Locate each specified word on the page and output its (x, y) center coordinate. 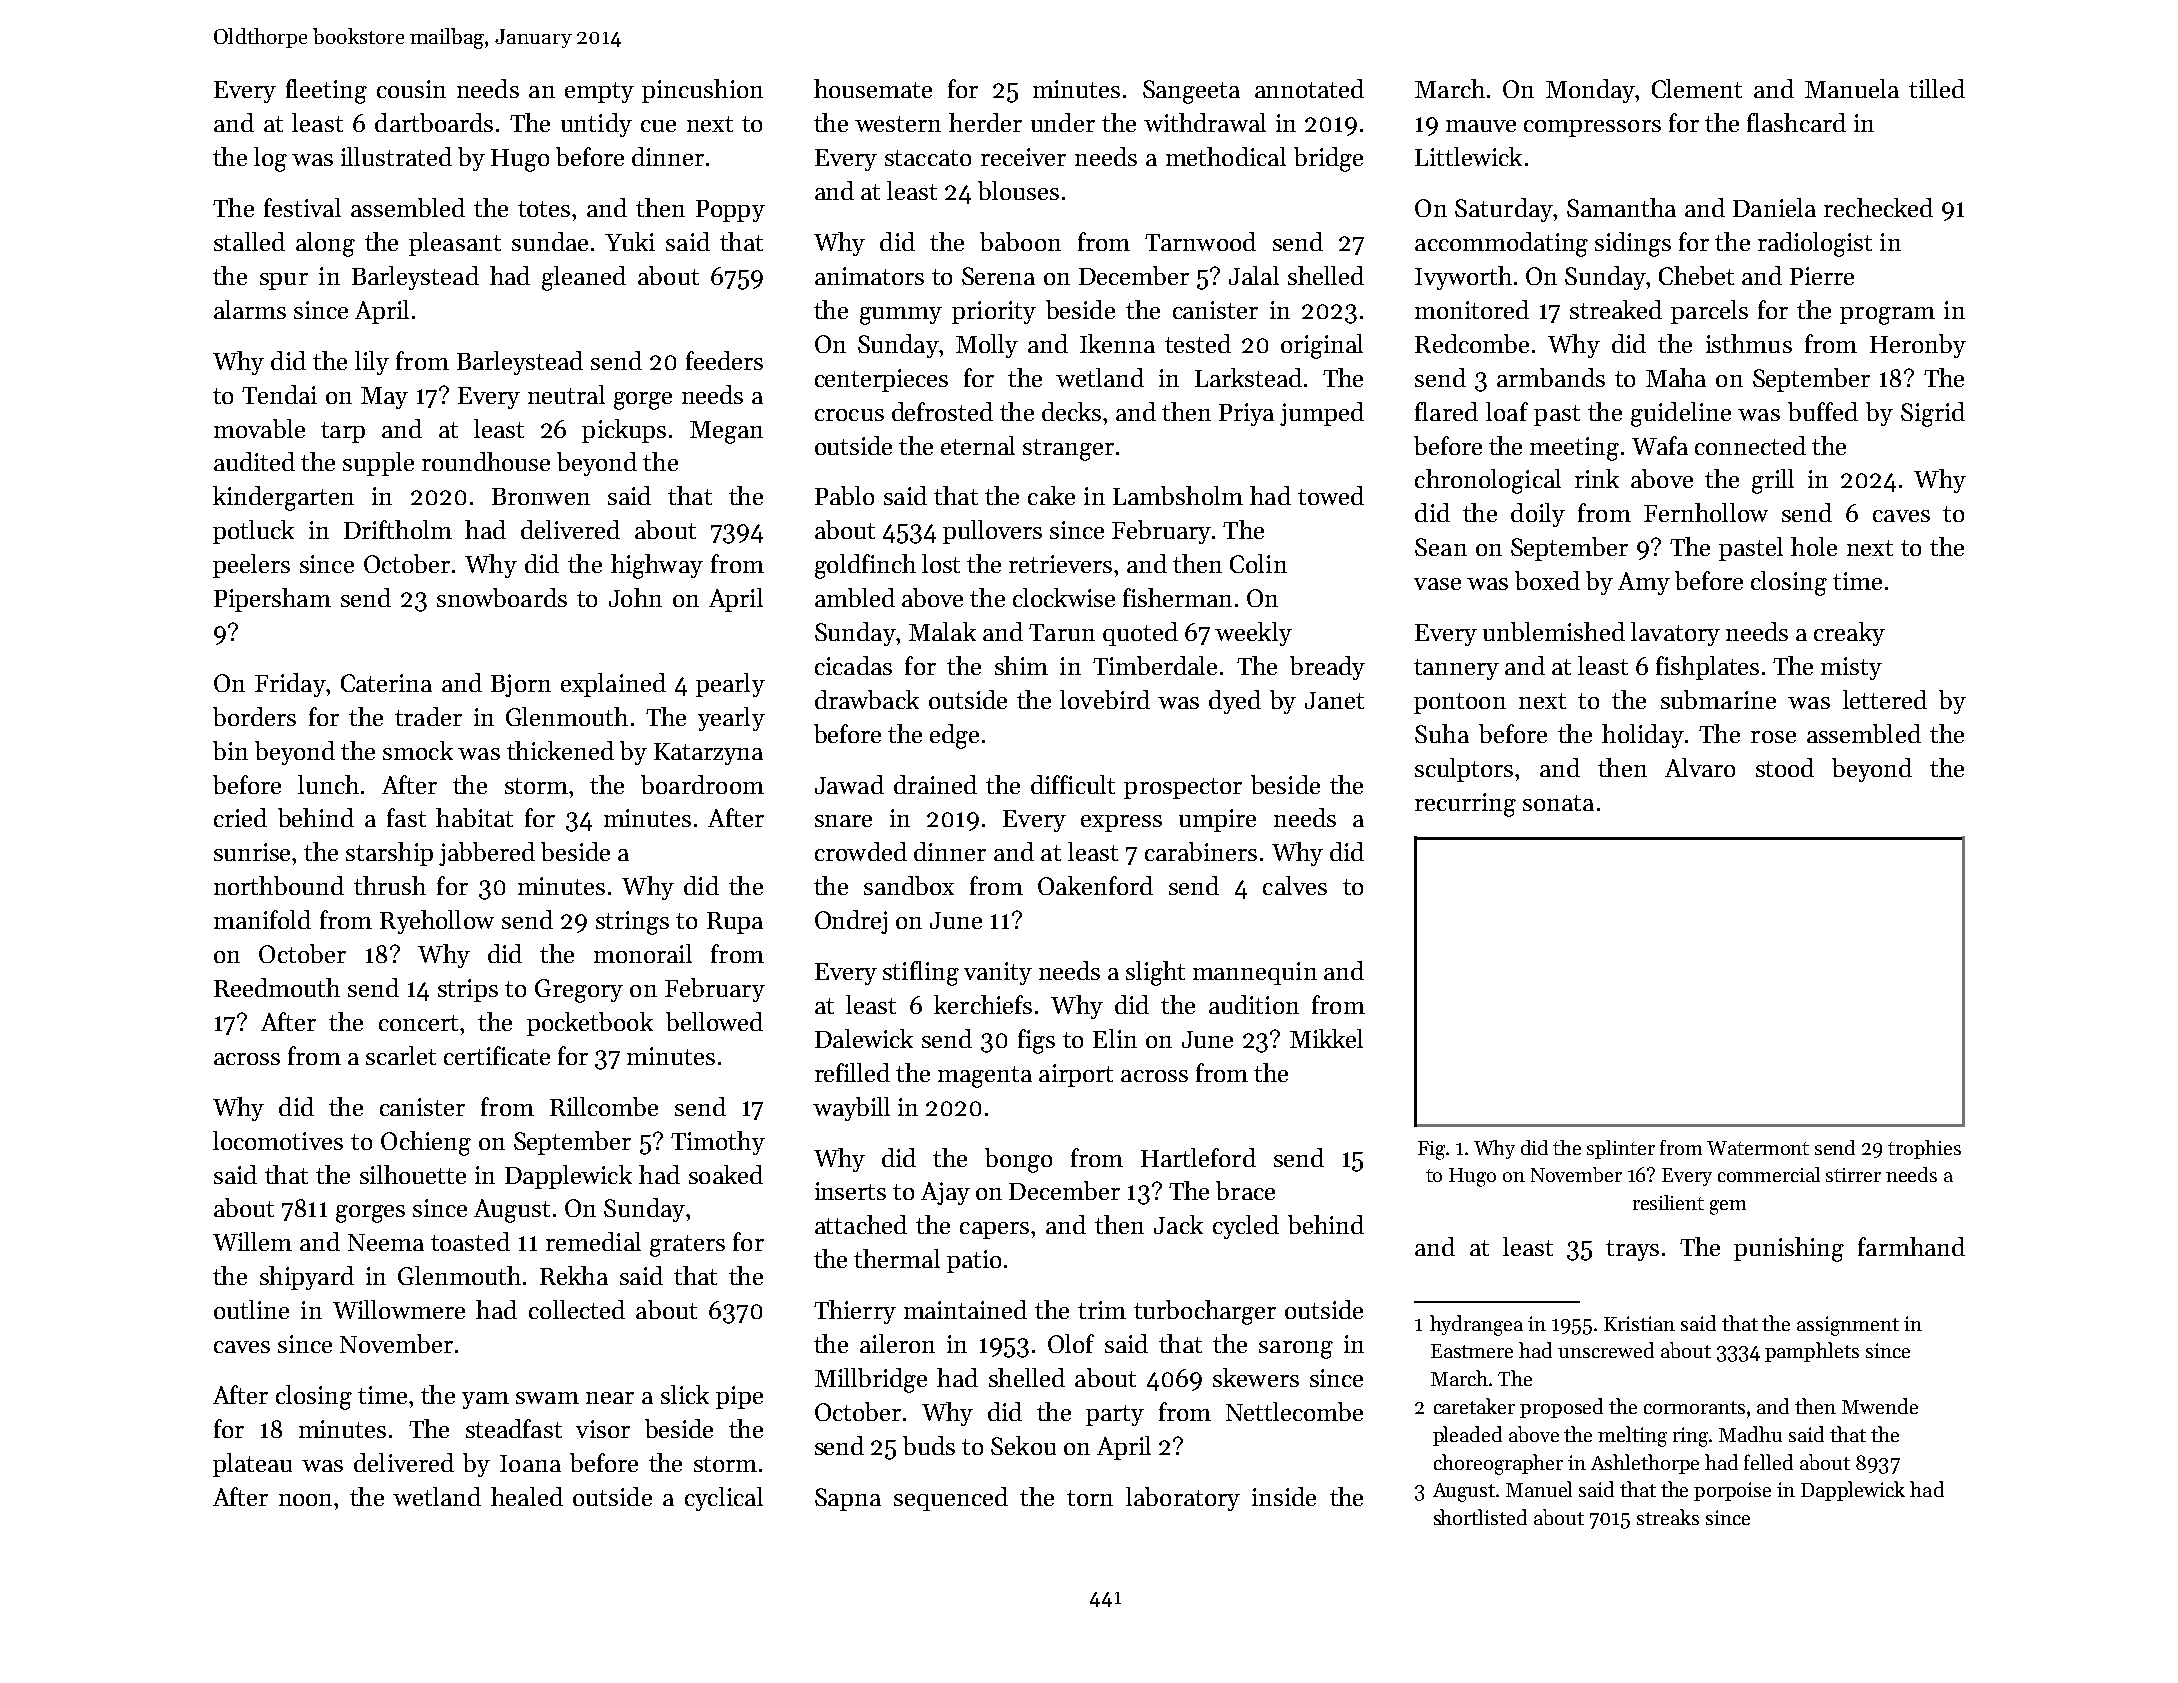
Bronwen (541, 496)
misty (1851, 668)
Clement (1697, 88)
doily (1538, 515)
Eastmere (1472, 1351)
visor (603, 1429)
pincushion (702, 91)
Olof (1071, 1343)
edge (954, 736)
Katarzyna (708, 754)
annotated (1309, 88)
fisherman (1177, 597)
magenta (985, 1077)
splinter (1621, 1149)
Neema (386, 1242)
